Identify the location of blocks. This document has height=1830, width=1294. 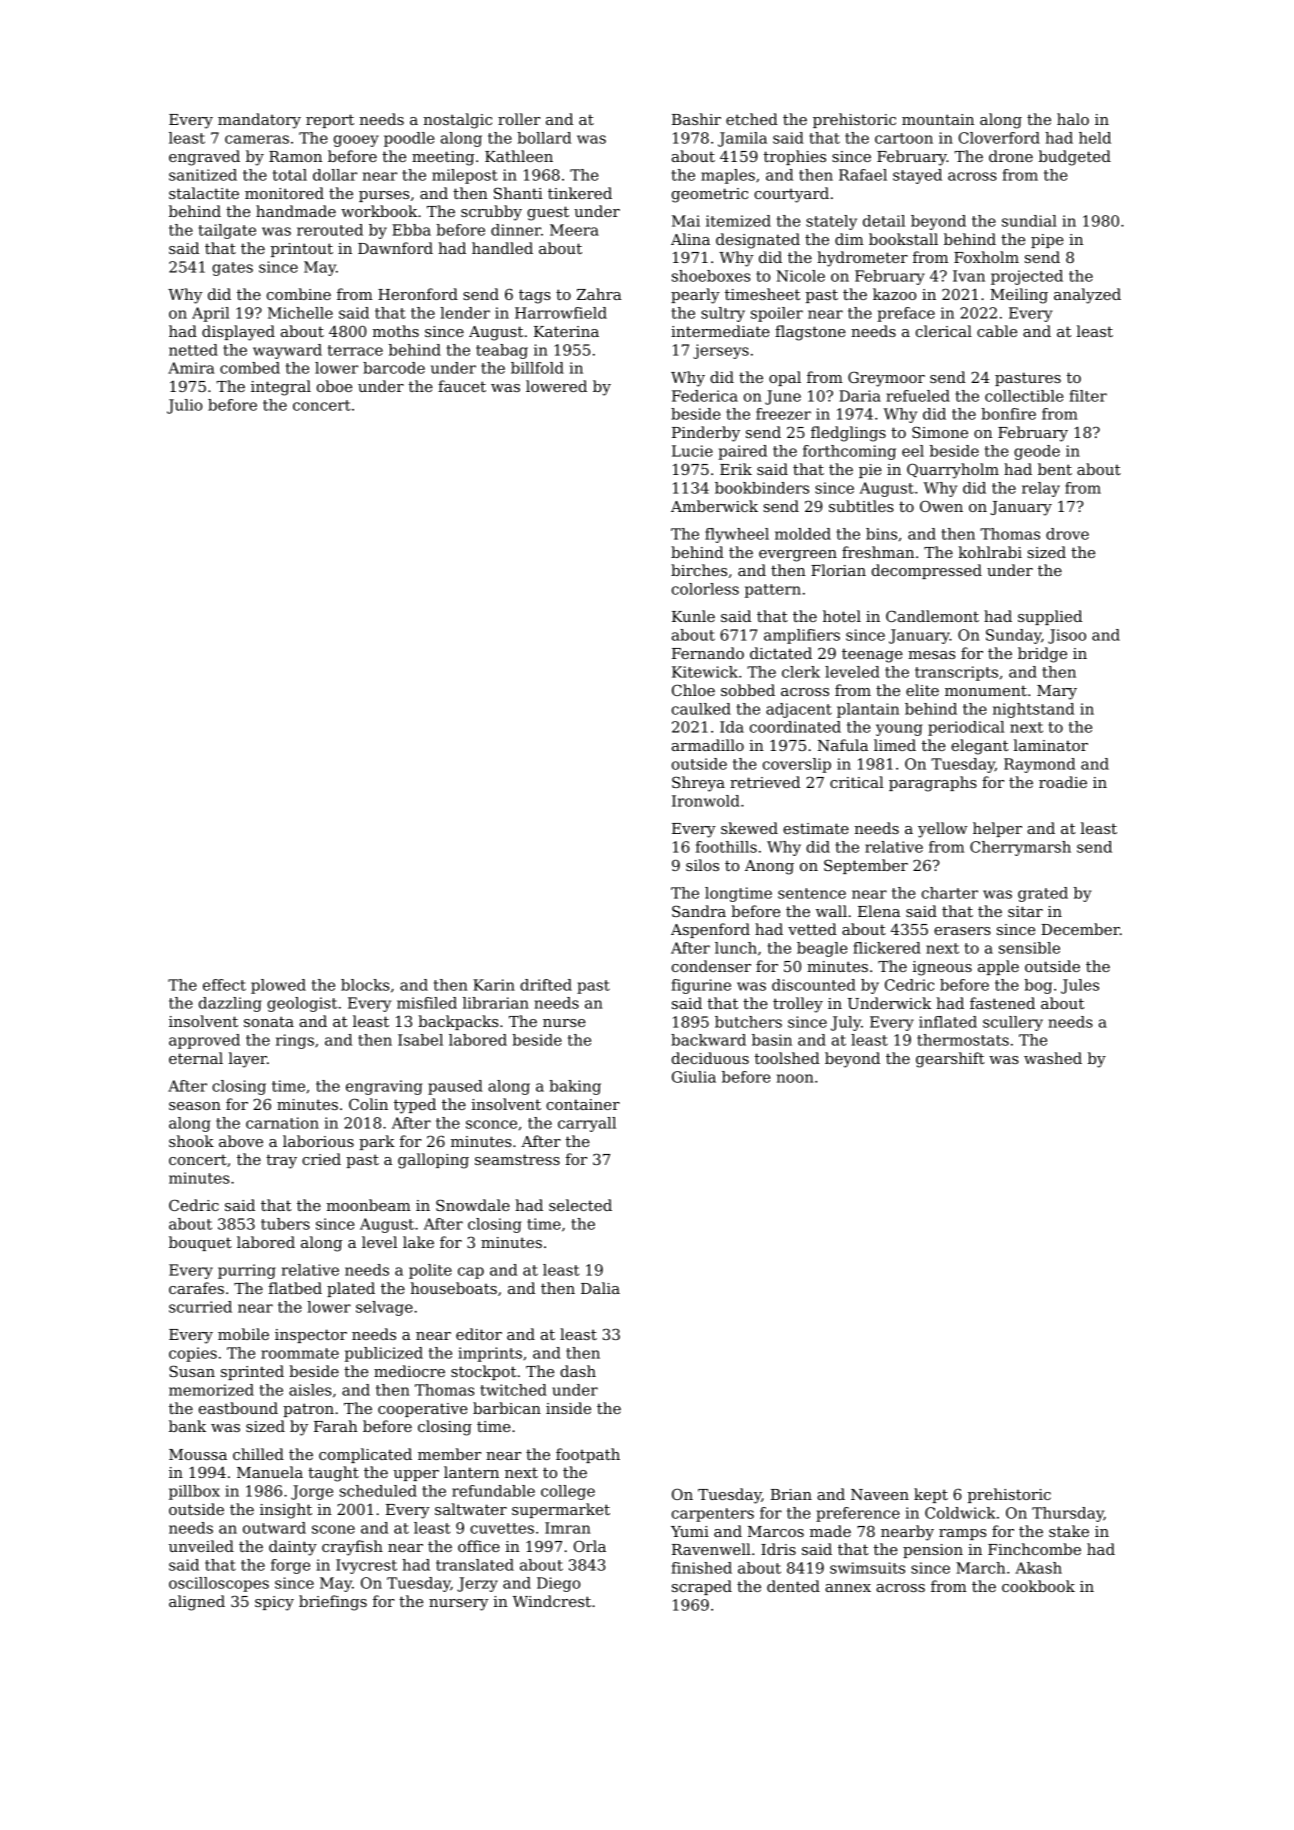
(365, 985).
